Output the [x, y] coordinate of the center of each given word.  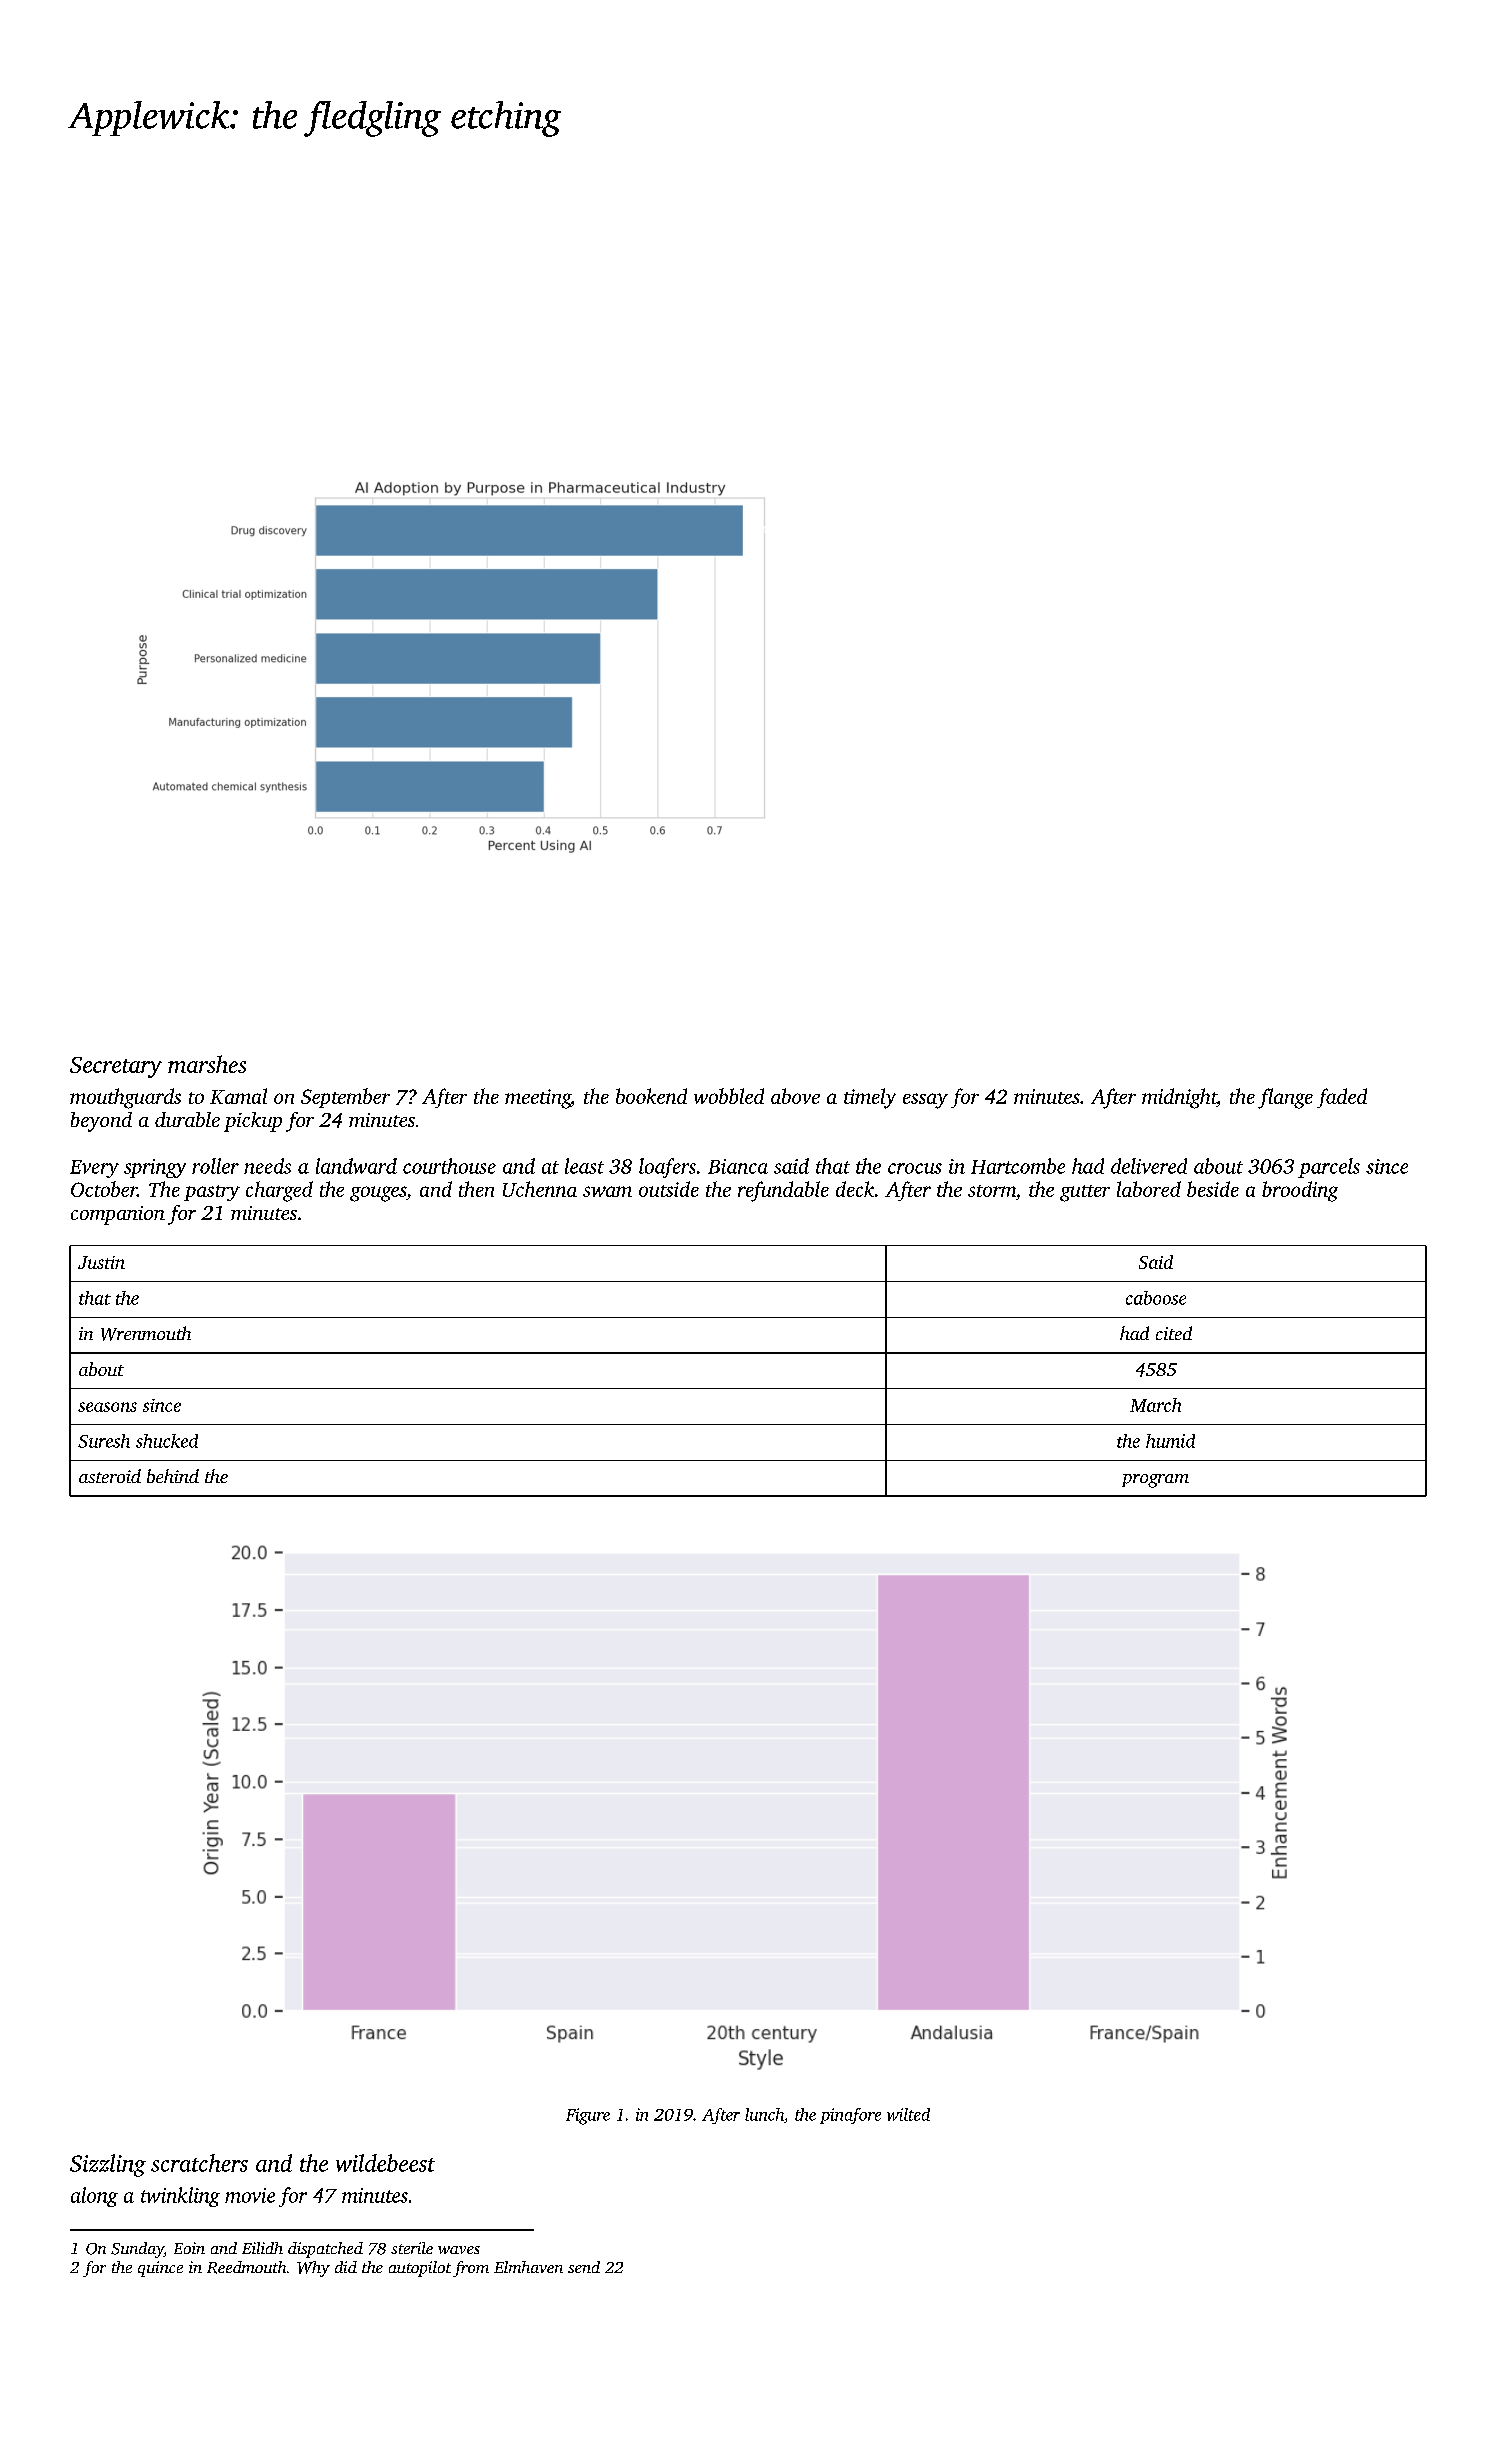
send [584, 2267]
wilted [908, 2114]
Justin [101, 1262]
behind [173, 1476]
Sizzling [108, 2165]
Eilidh [262, 2248]
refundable [783, 1191]
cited [1174, 1333]
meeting [538, 1099]
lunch [764, 2114]
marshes [207, 1064]
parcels [1329, 1168]
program [1155, 1481]
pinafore [850, 2116]
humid [1170, 1441]
